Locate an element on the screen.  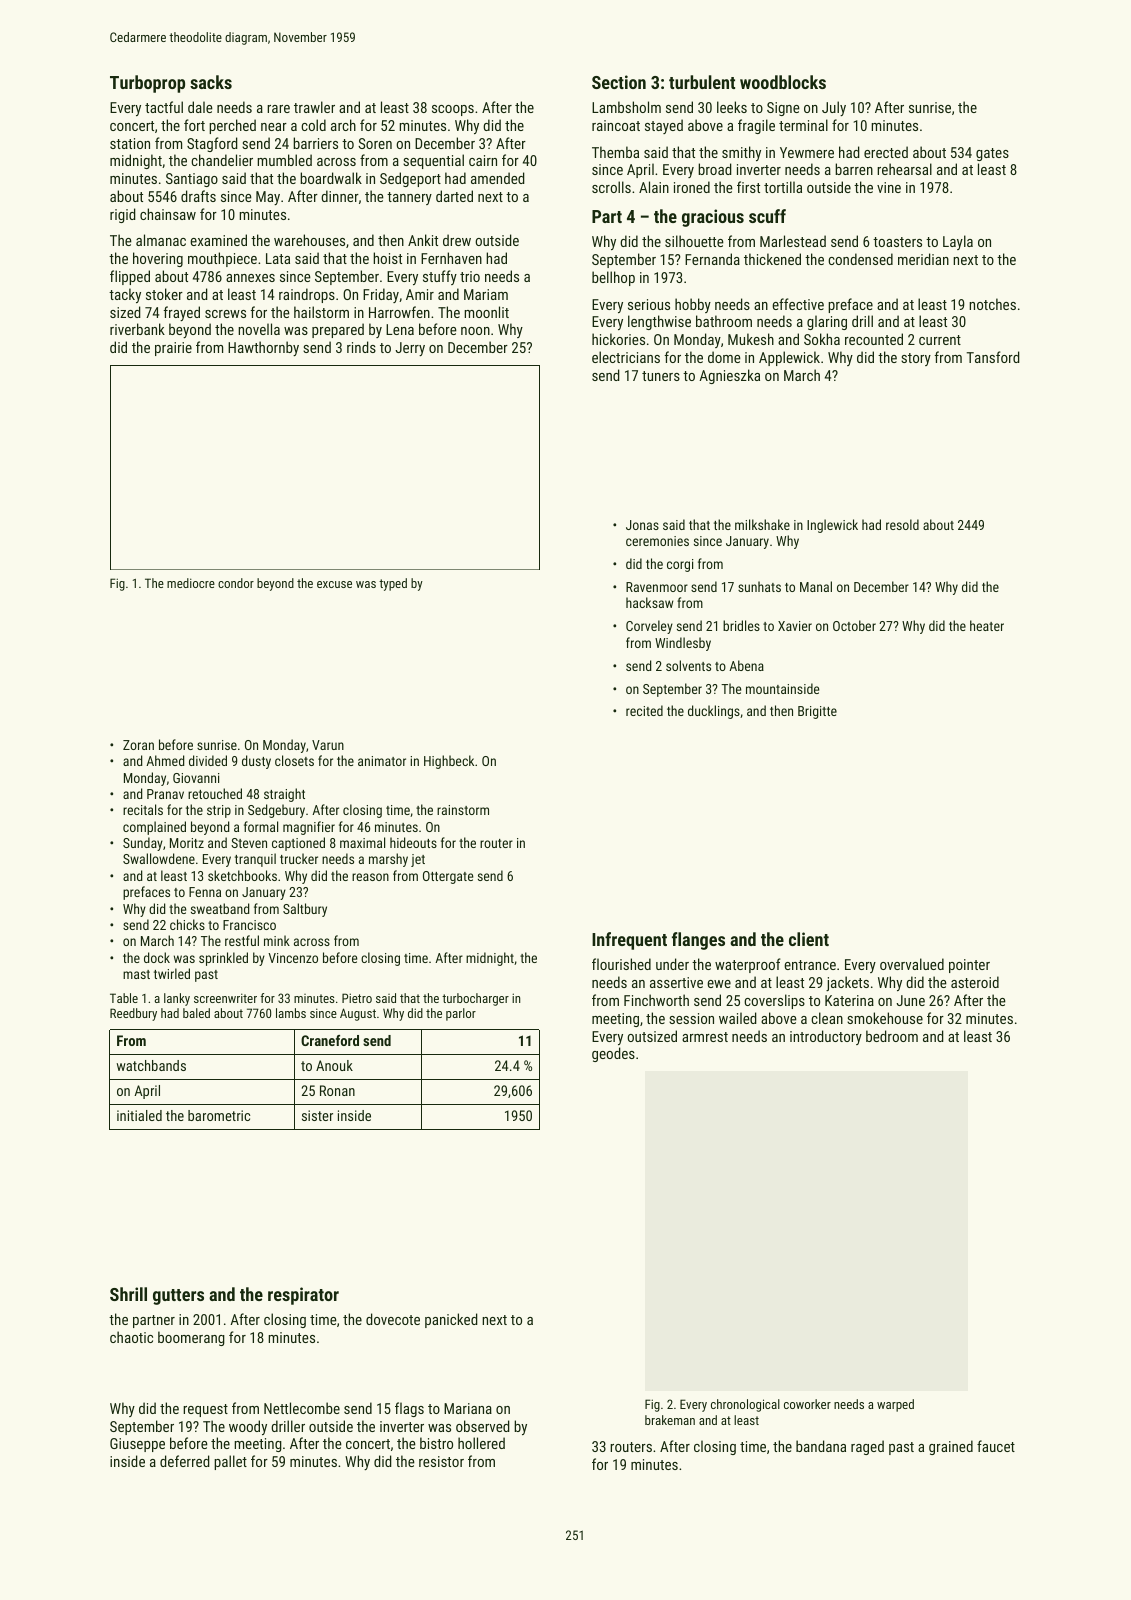
dinner is located at coordinates (340, 196).
